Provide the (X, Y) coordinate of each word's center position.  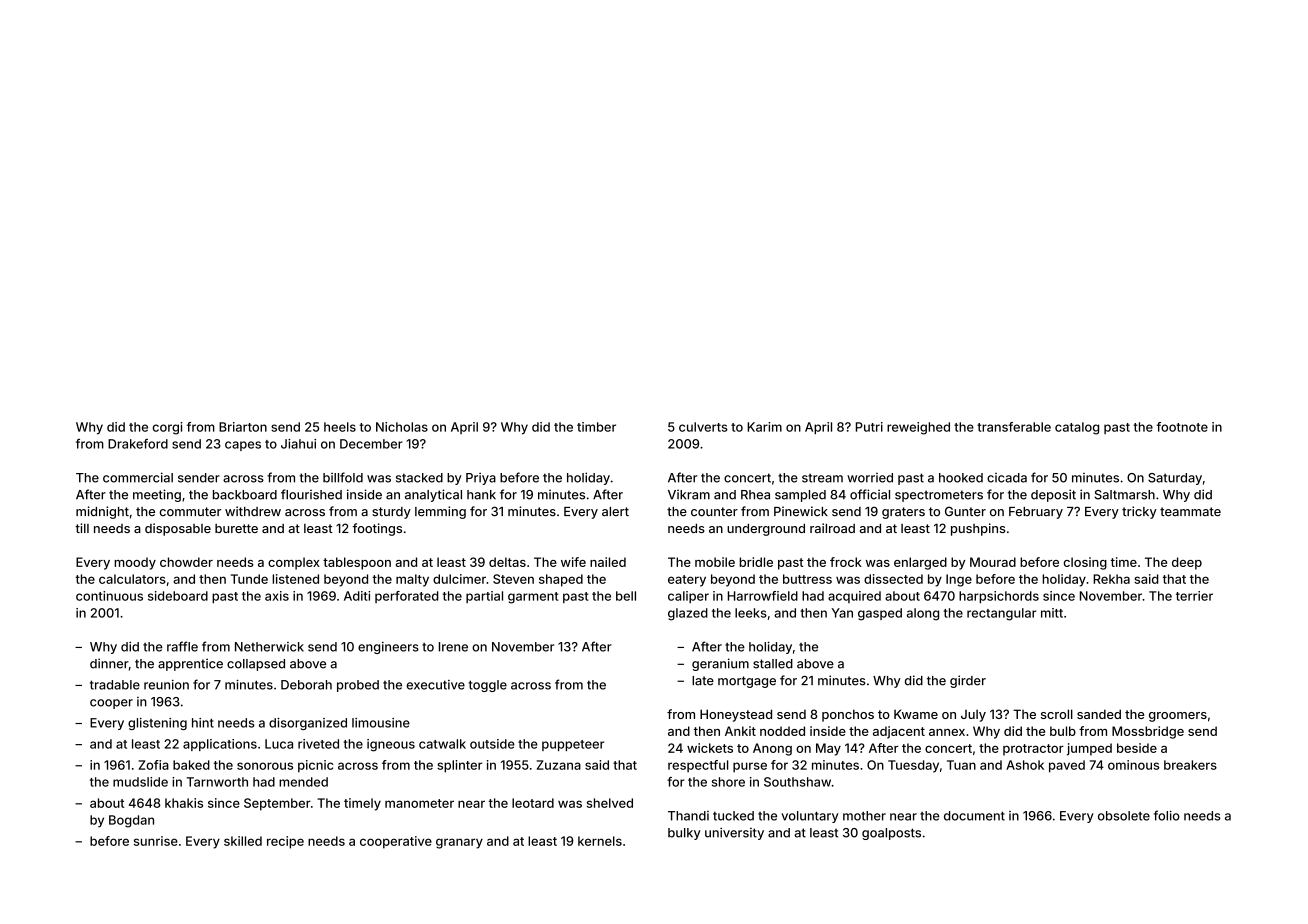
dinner (109, 663)
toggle (488, 686)
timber (596, 427)
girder (968, 681)
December (371, 444)
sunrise (156, 841)
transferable (1014, 427)
